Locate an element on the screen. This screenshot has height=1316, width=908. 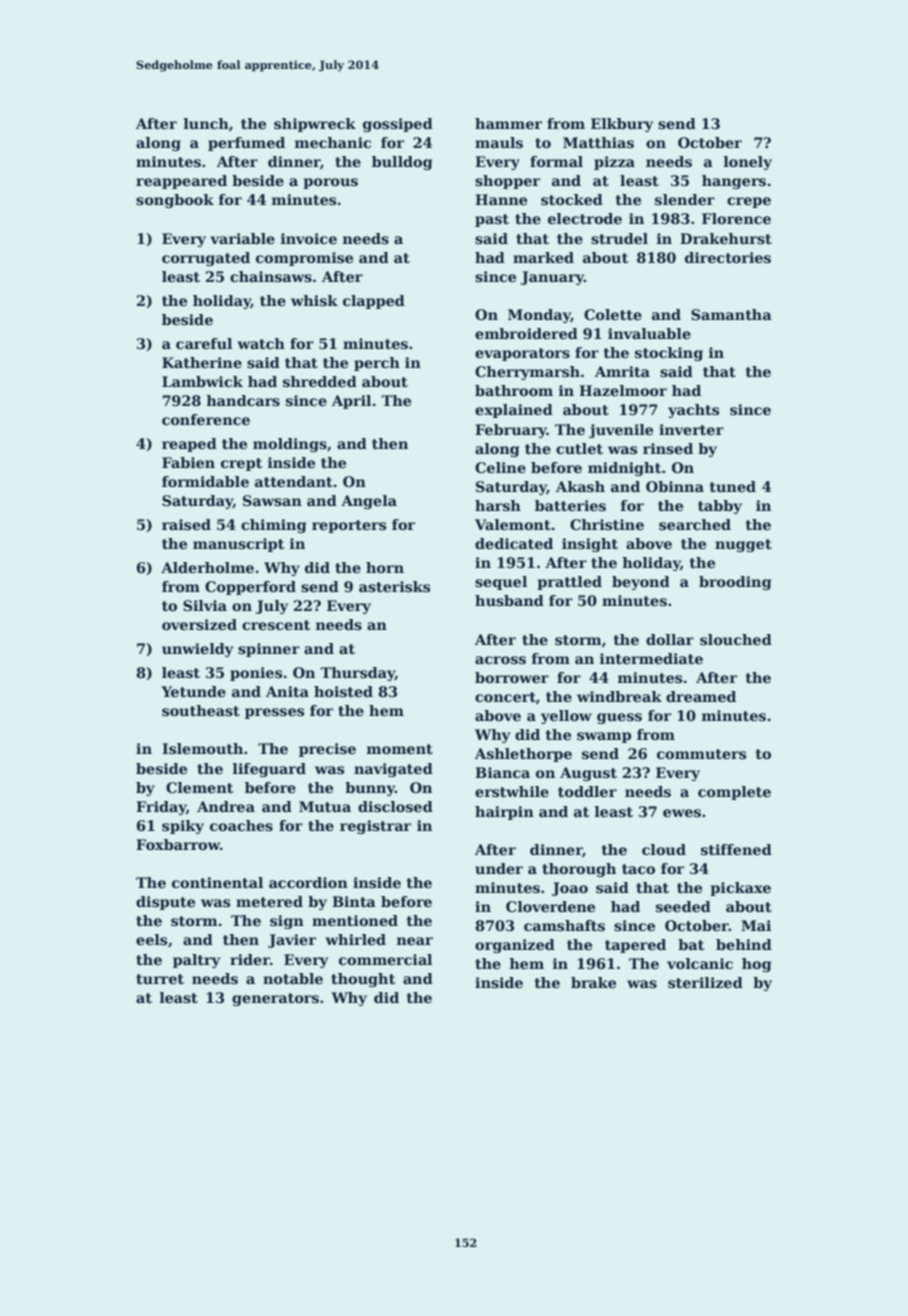
asterisks is located at coordinates (394, 586).
